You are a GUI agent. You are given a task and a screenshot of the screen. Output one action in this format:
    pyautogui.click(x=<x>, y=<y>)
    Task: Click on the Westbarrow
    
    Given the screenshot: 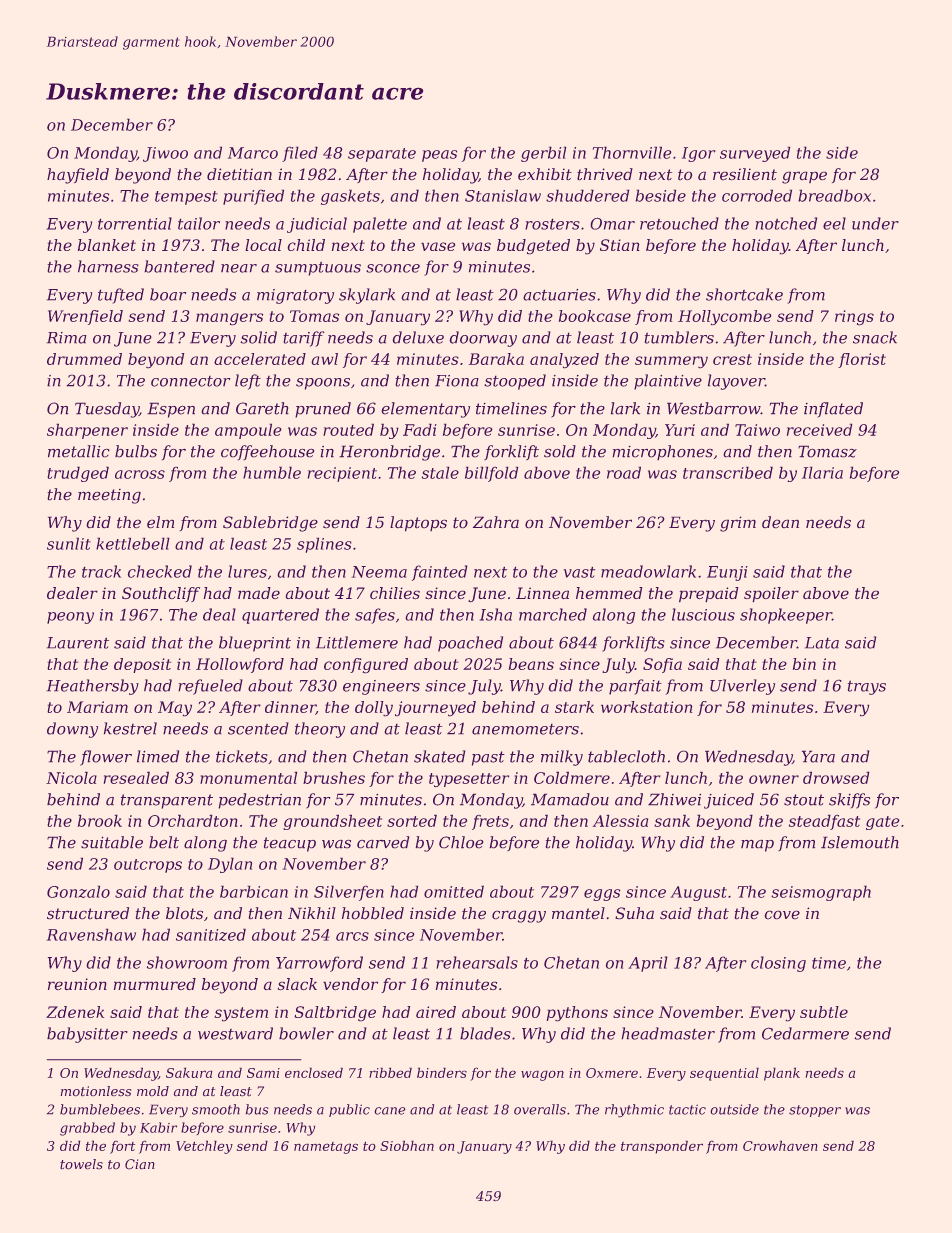 What is the action you would take?
    pyautogui.click(x=714, y=408)
